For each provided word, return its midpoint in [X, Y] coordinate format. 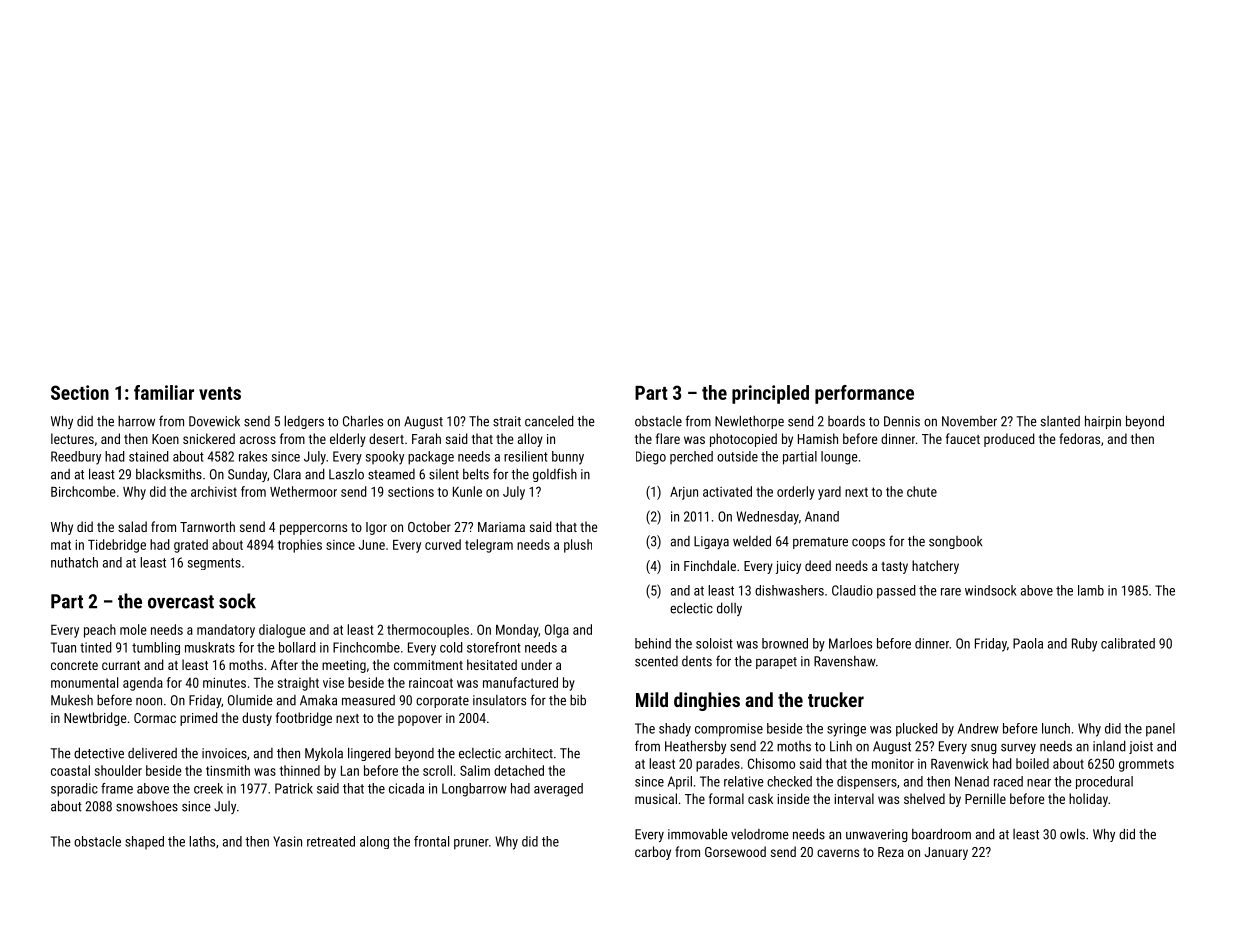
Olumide [250, 700]
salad [132, 526]
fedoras [1079, 438]
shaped [144, 842]
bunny [568, 458]
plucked [917, 730]
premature [820, 543]
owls [1072, 834]
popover [420, 720]
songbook [955, 542]
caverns [838, 853]
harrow [136, 421]
